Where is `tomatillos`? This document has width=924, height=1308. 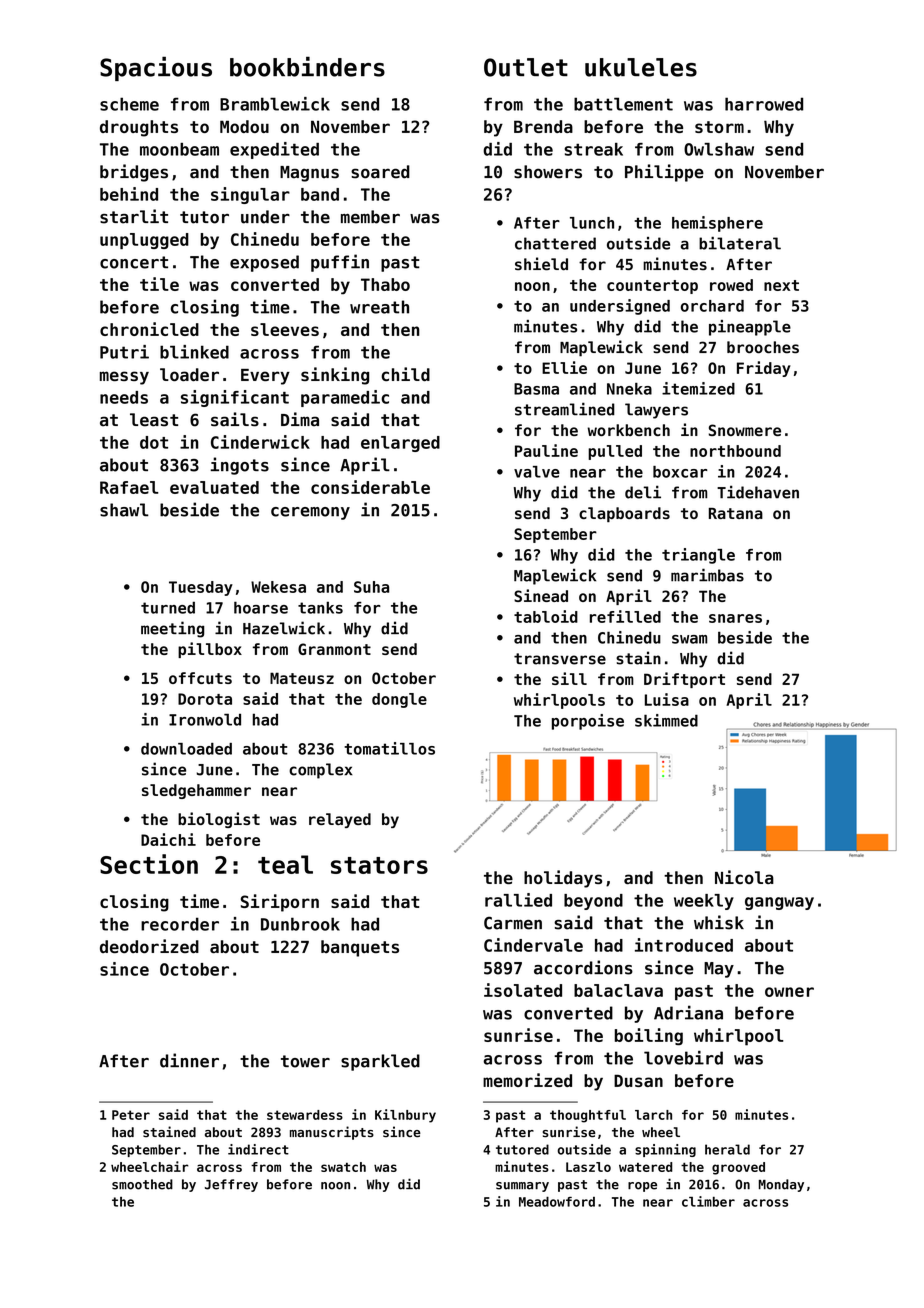
tomatillos is located at coordinates (389, 748).
